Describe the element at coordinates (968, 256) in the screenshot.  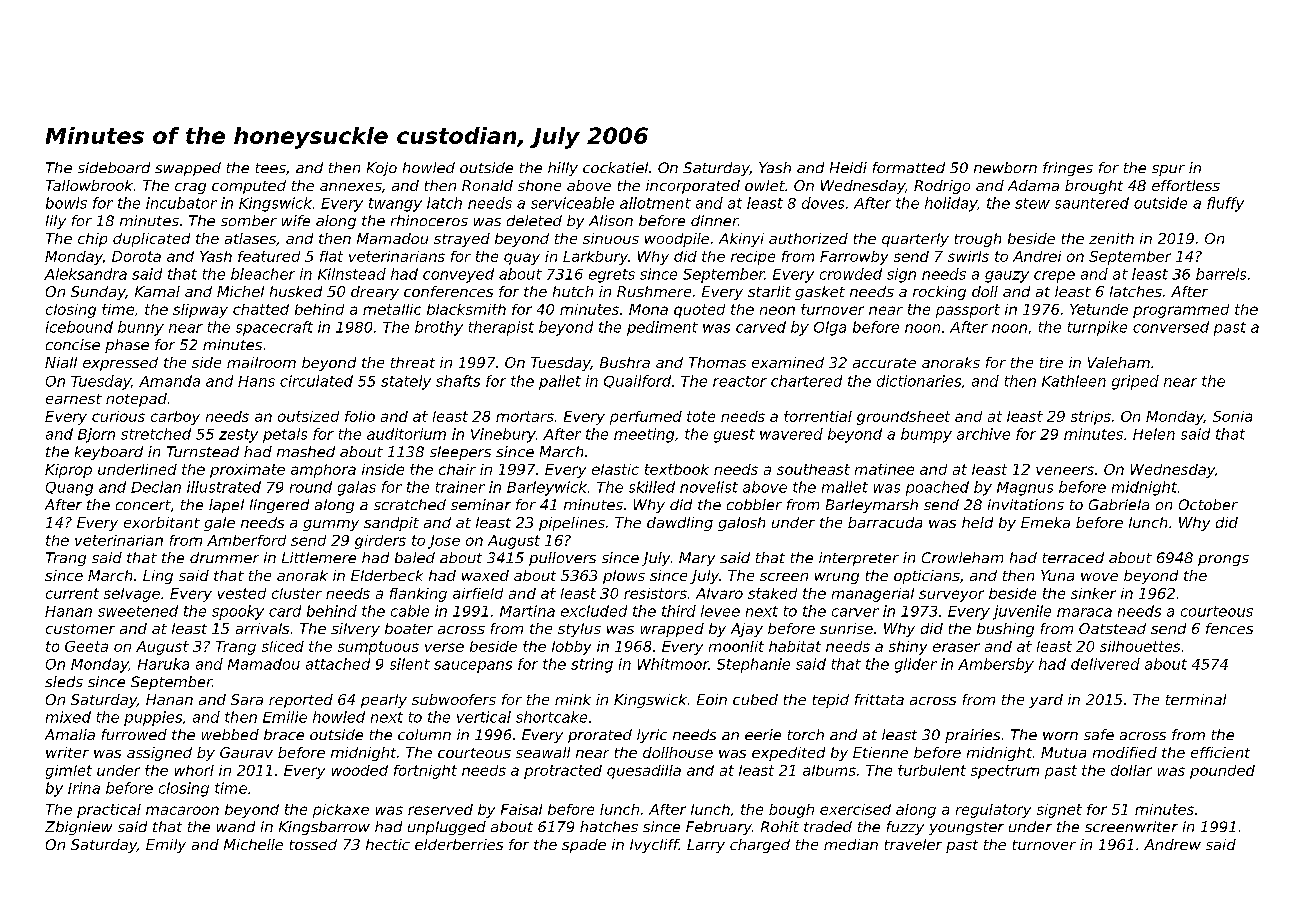
I see `swirls` at that location.
